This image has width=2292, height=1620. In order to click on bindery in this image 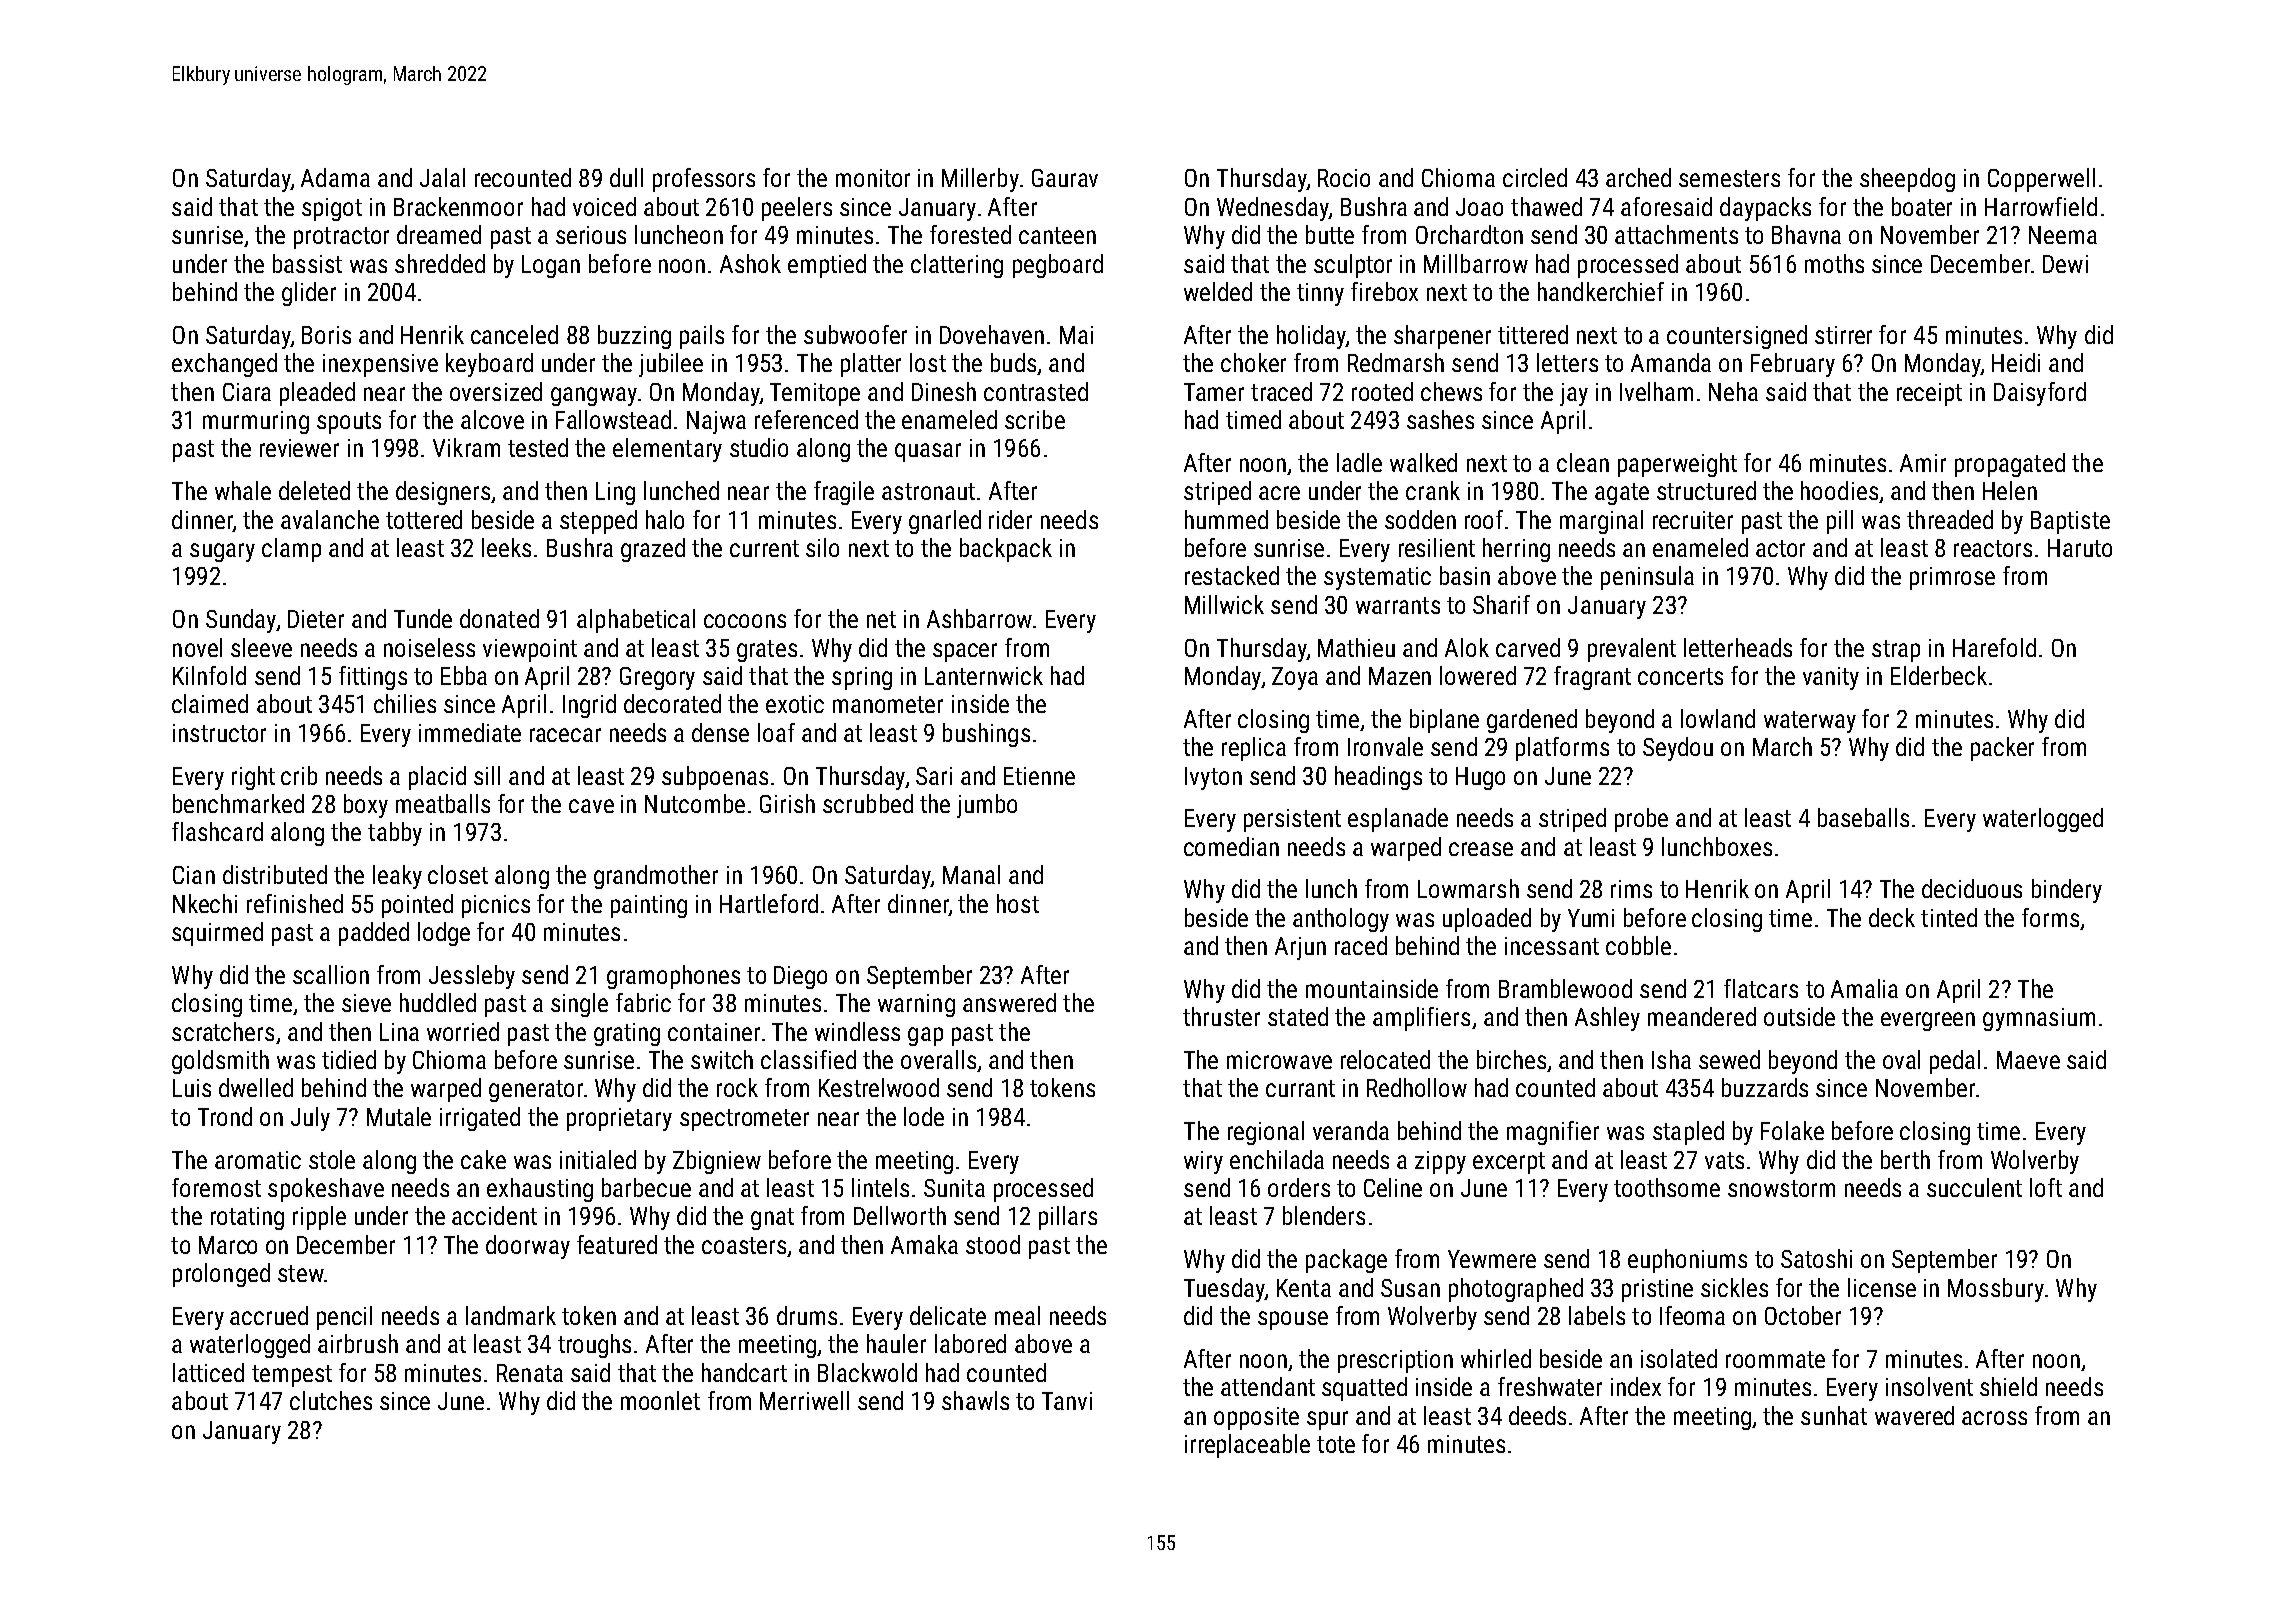, I will do `click(2067, 891)`.
